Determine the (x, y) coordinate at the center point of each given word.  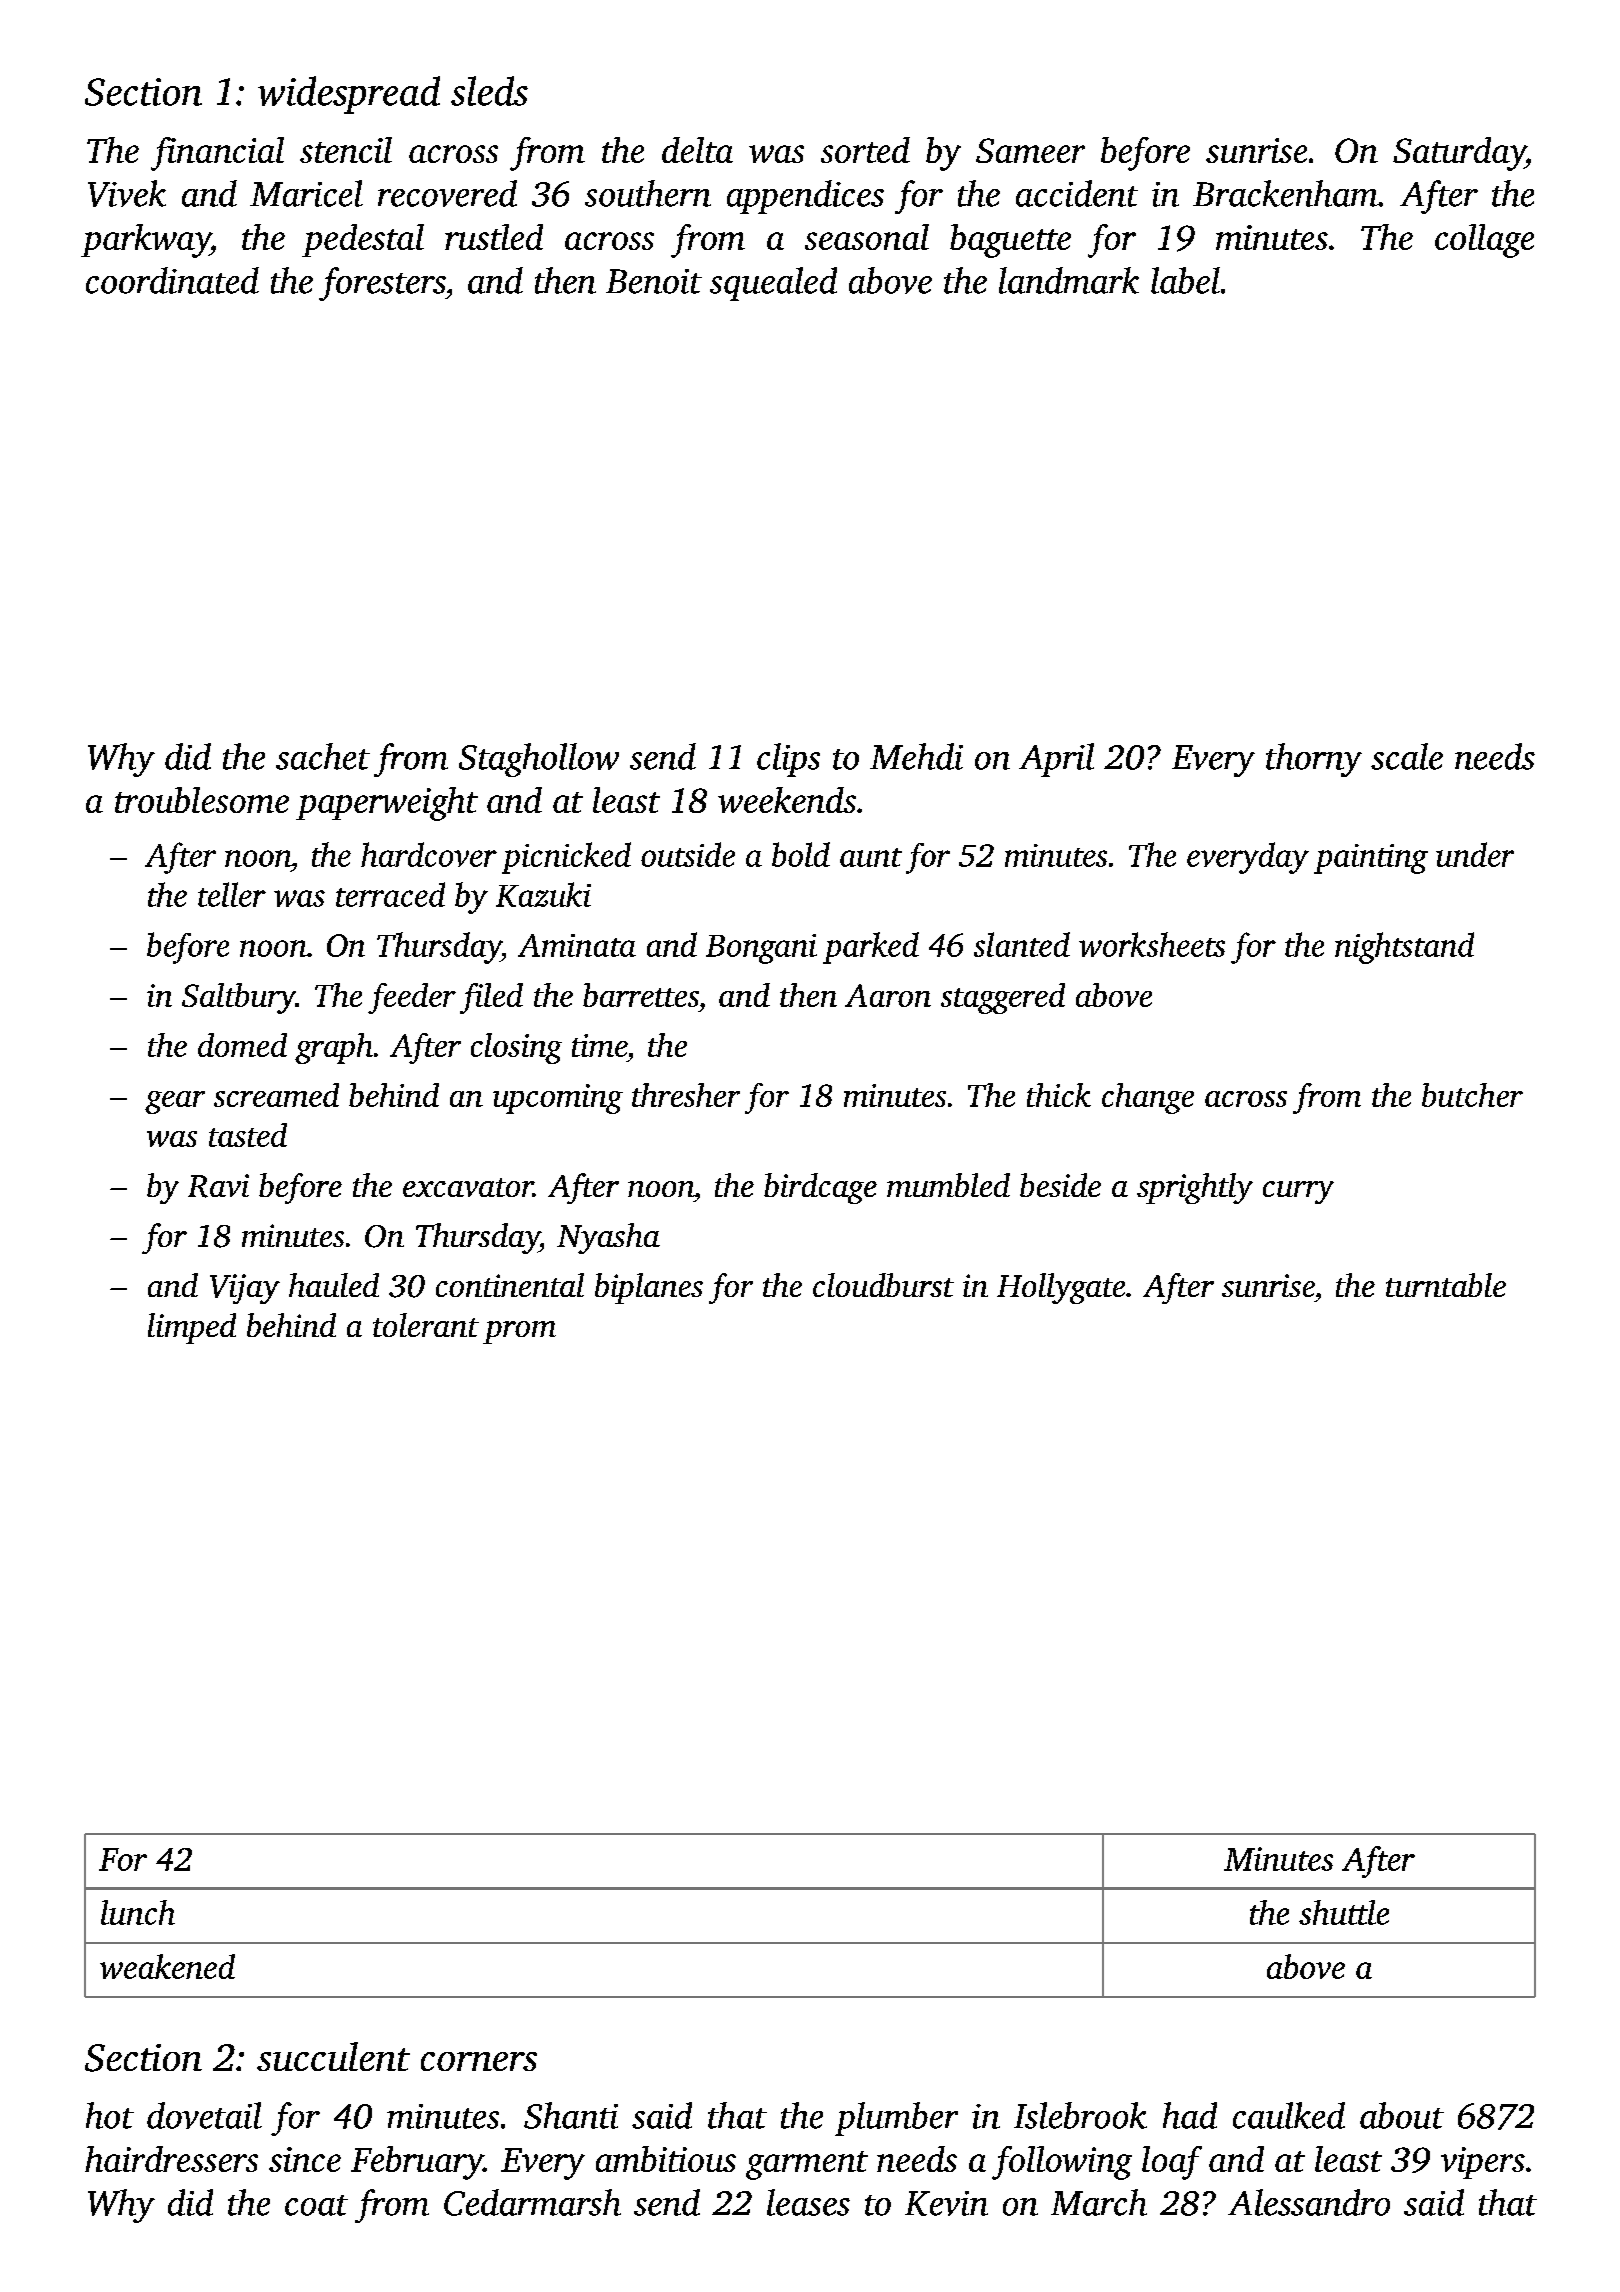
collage (1484, 241)
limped (192, 1328)
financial (217, 154)
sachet (323, 756)
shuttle (1344, 1912)
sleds (489, 91)
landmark (1069, 280)
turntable (1446, 1285)
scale (1407, 756)
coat (316, 2205)
